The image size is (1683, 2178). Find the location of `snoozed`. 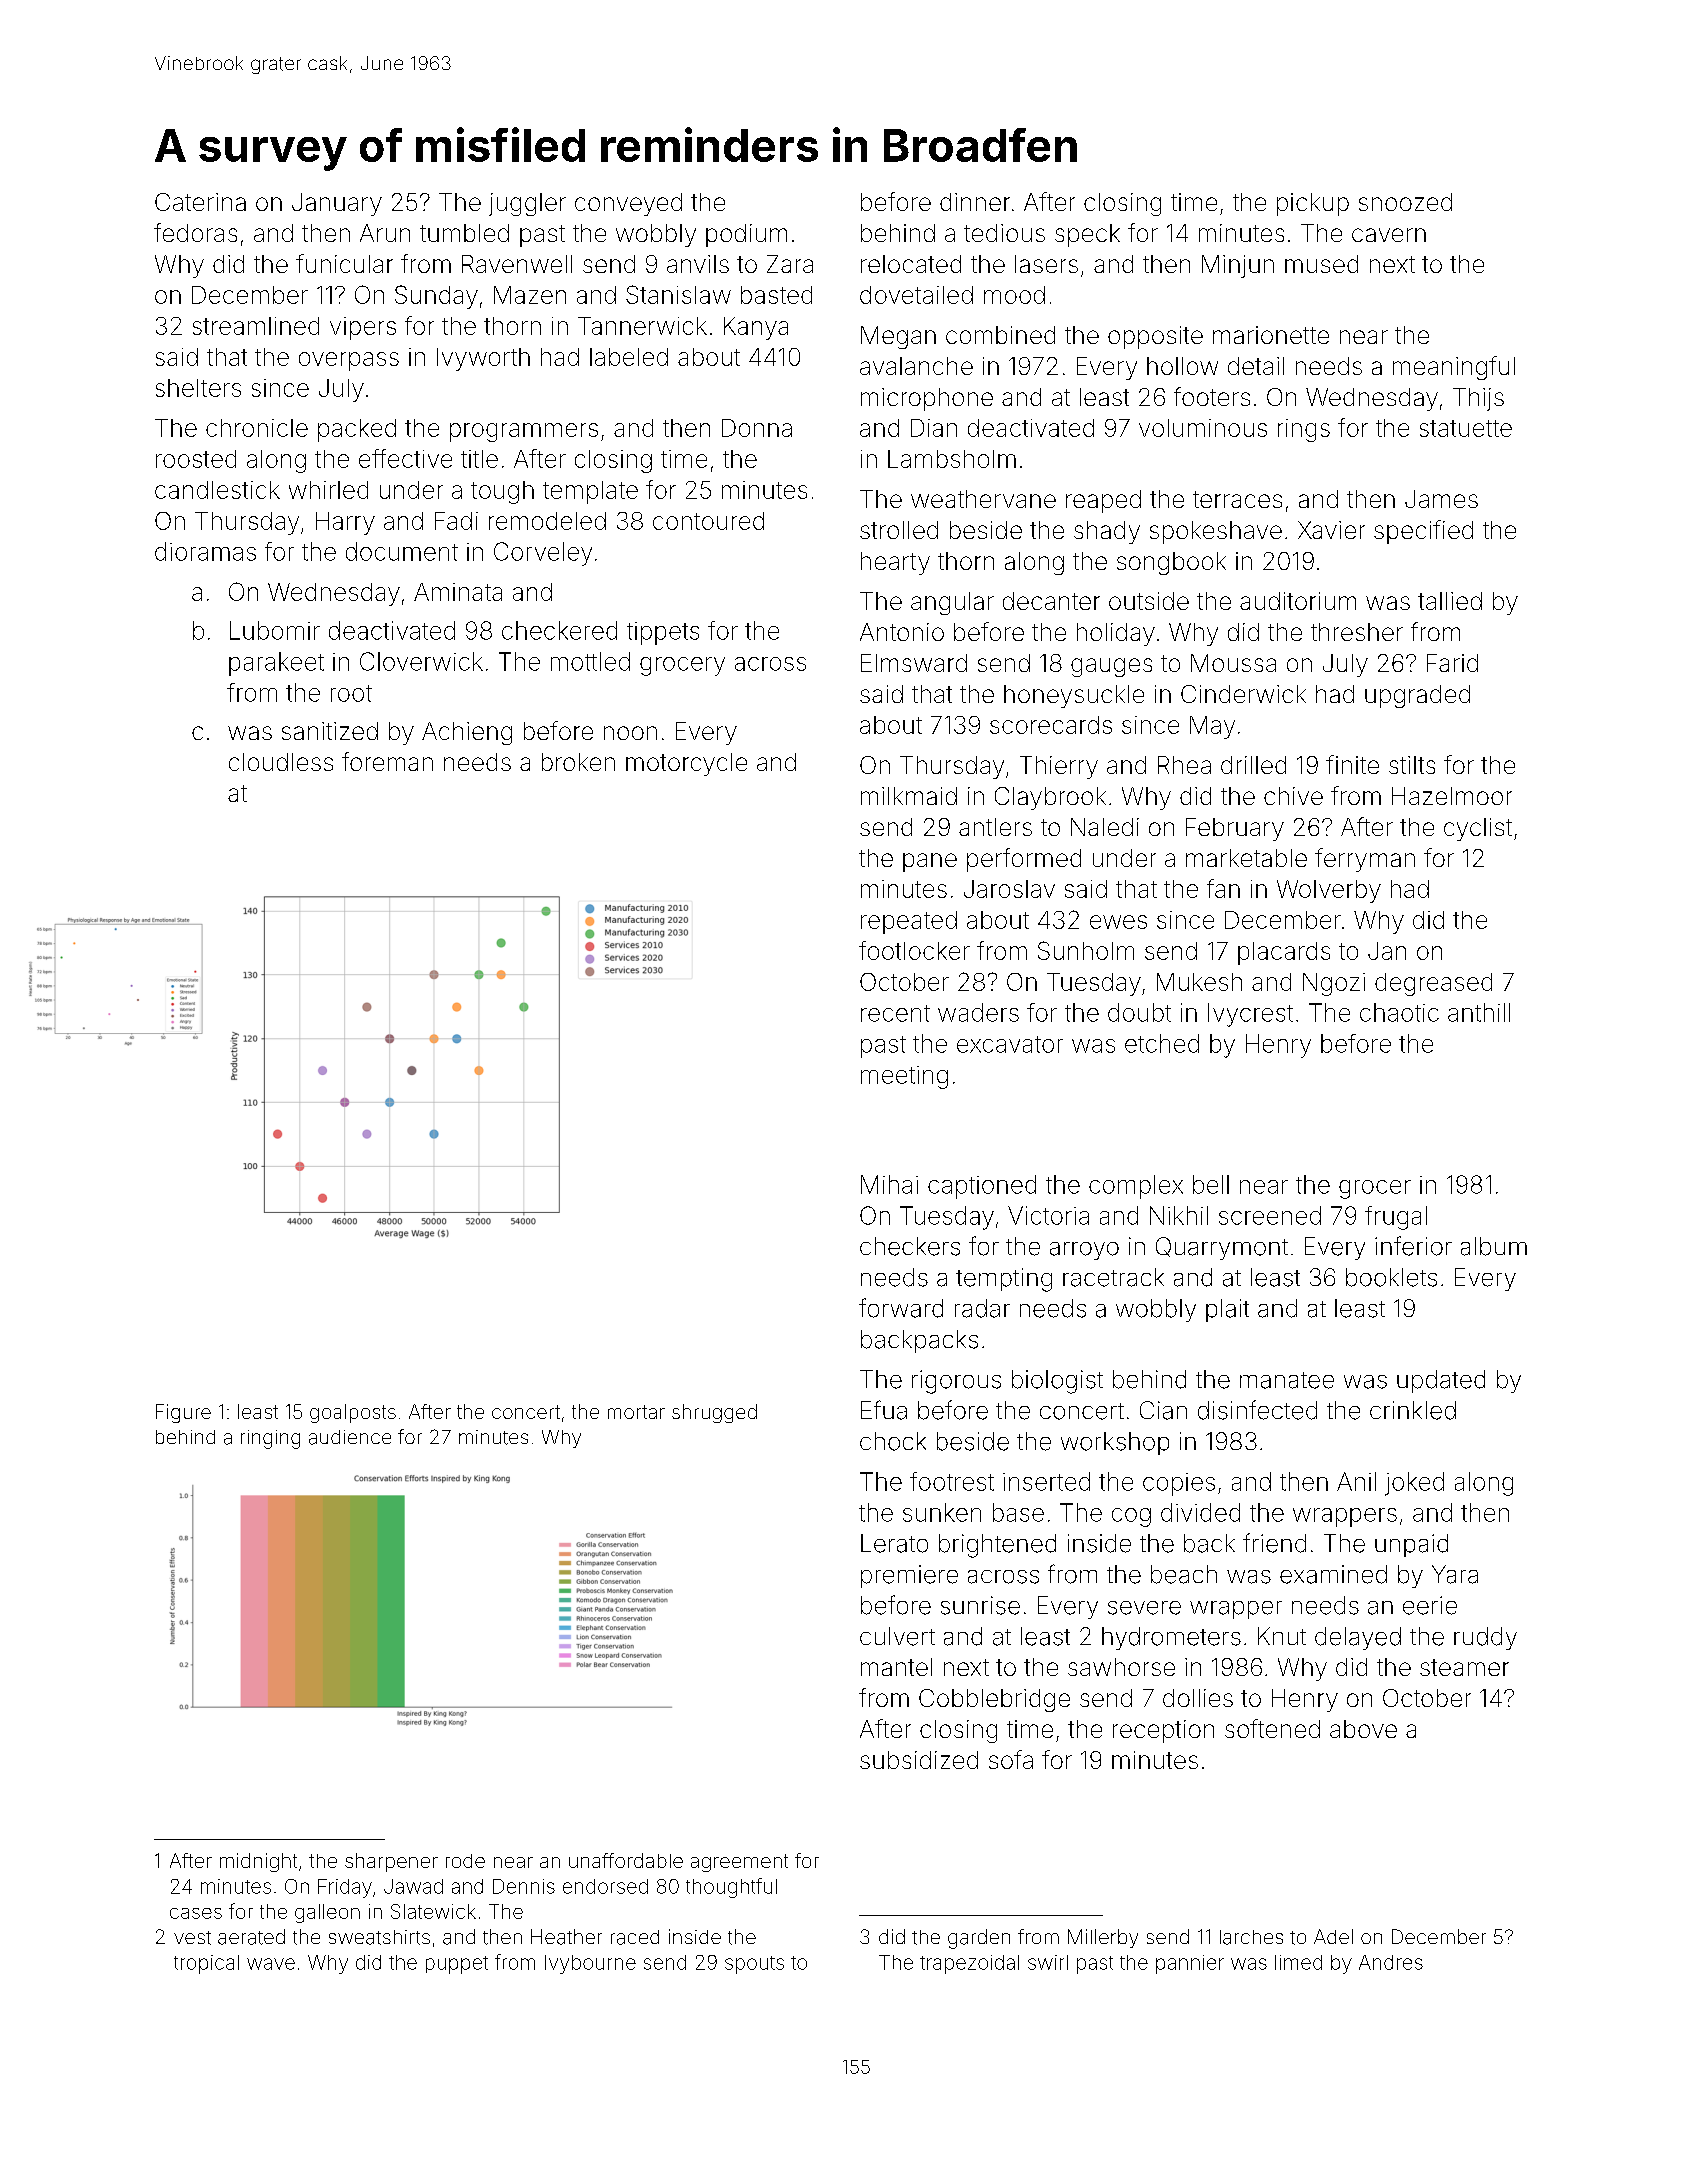

snoozed is located at coordinates (1405, 202).
